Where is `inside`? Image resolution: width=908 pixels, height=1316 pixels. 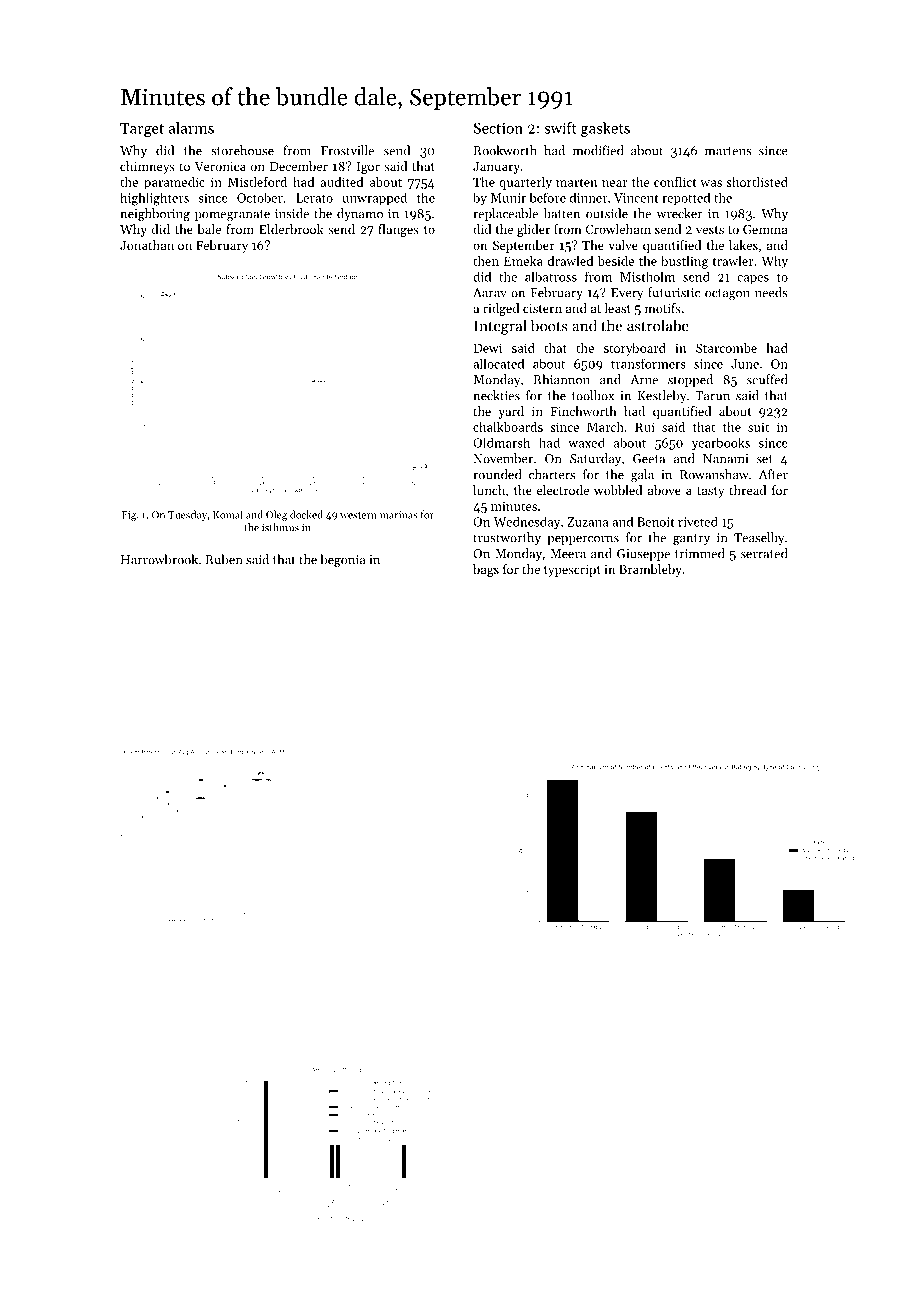 inside is located at coordinates (292, 213).
